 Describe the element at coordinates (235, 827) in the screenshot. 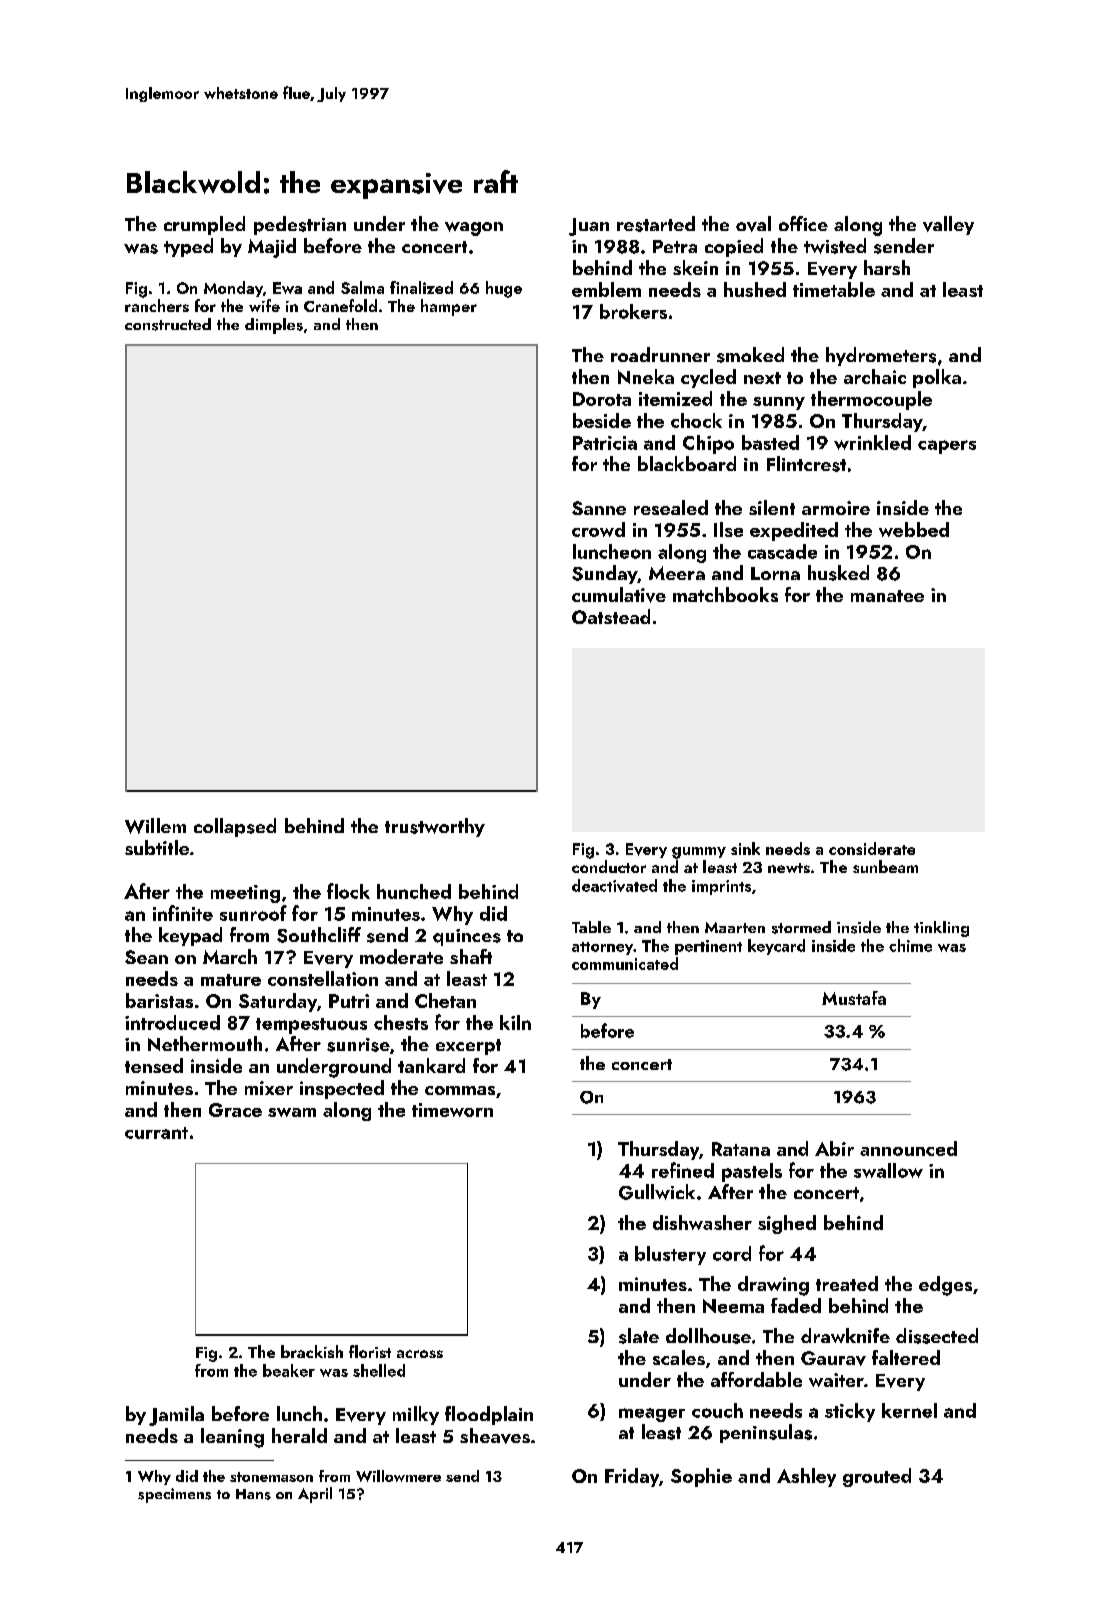

I see `collapsed` at that location.
